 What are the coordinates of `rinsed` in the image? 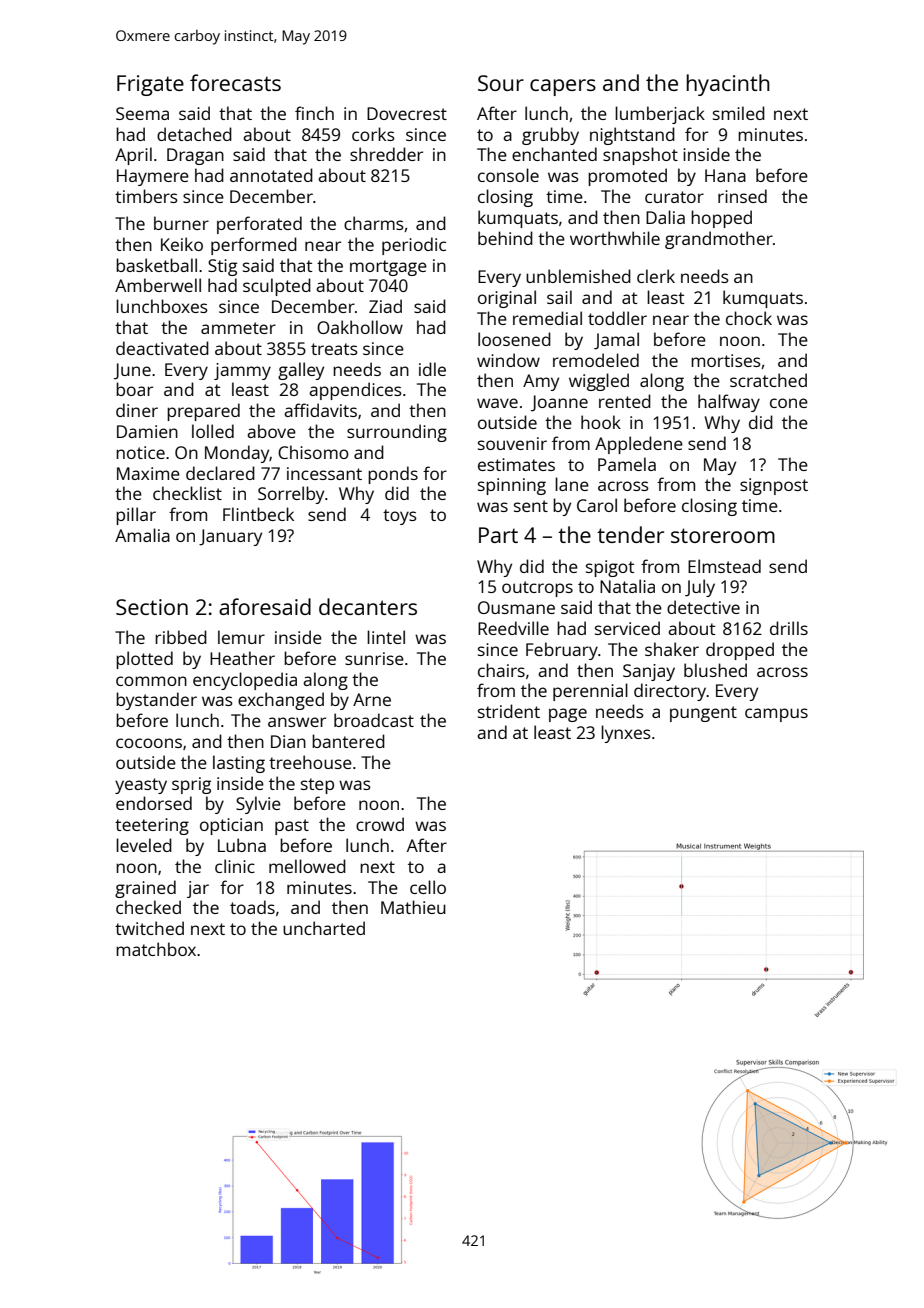 It's located at (742, 196).
